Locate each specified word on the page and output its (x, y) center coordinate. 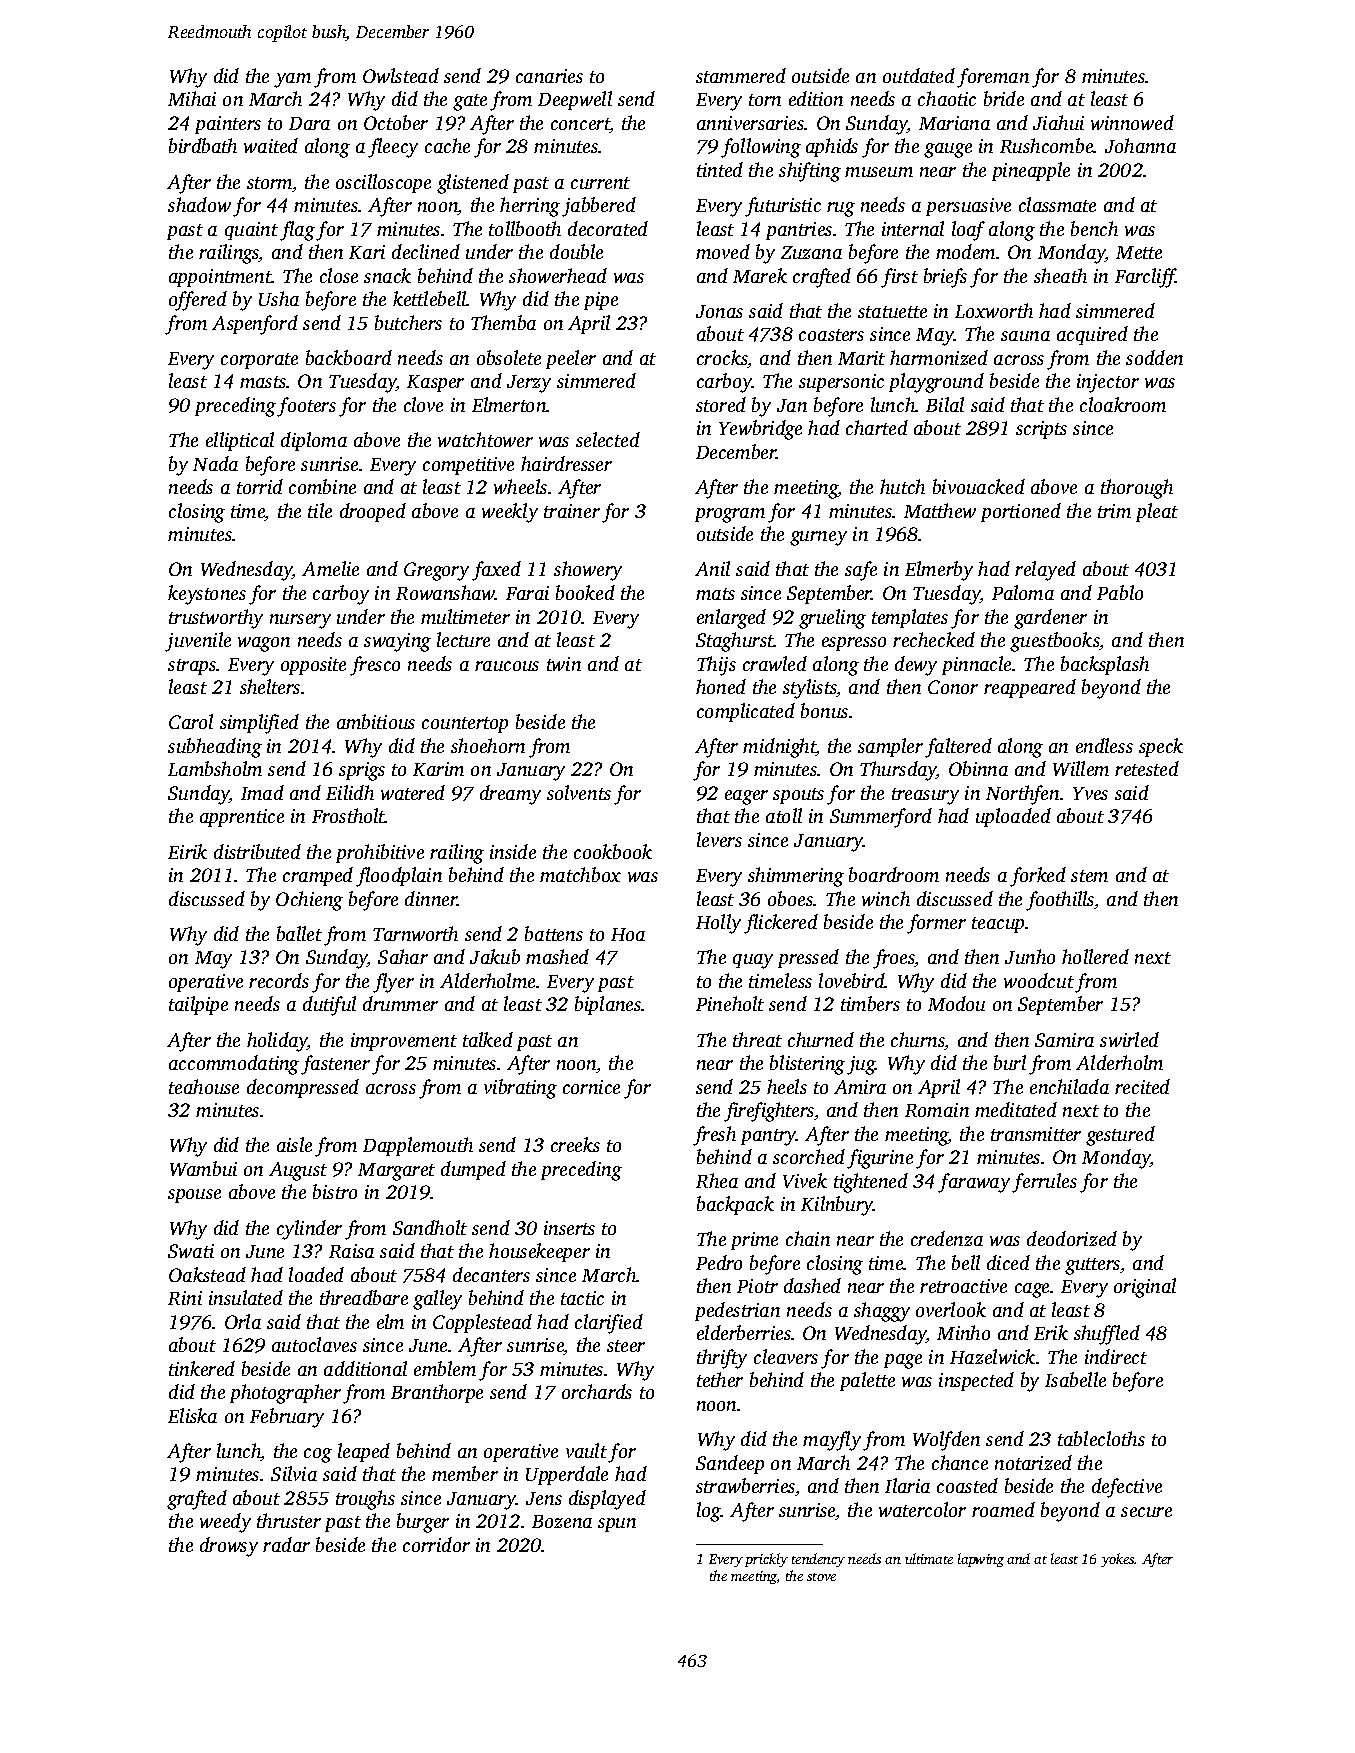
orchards (597, 1391)
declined (426, 251)
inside (513, 851)
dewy (916, 666)
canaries (549, 76)
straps (192, 667)
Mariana (954, 123)
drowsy (229, 1547)
